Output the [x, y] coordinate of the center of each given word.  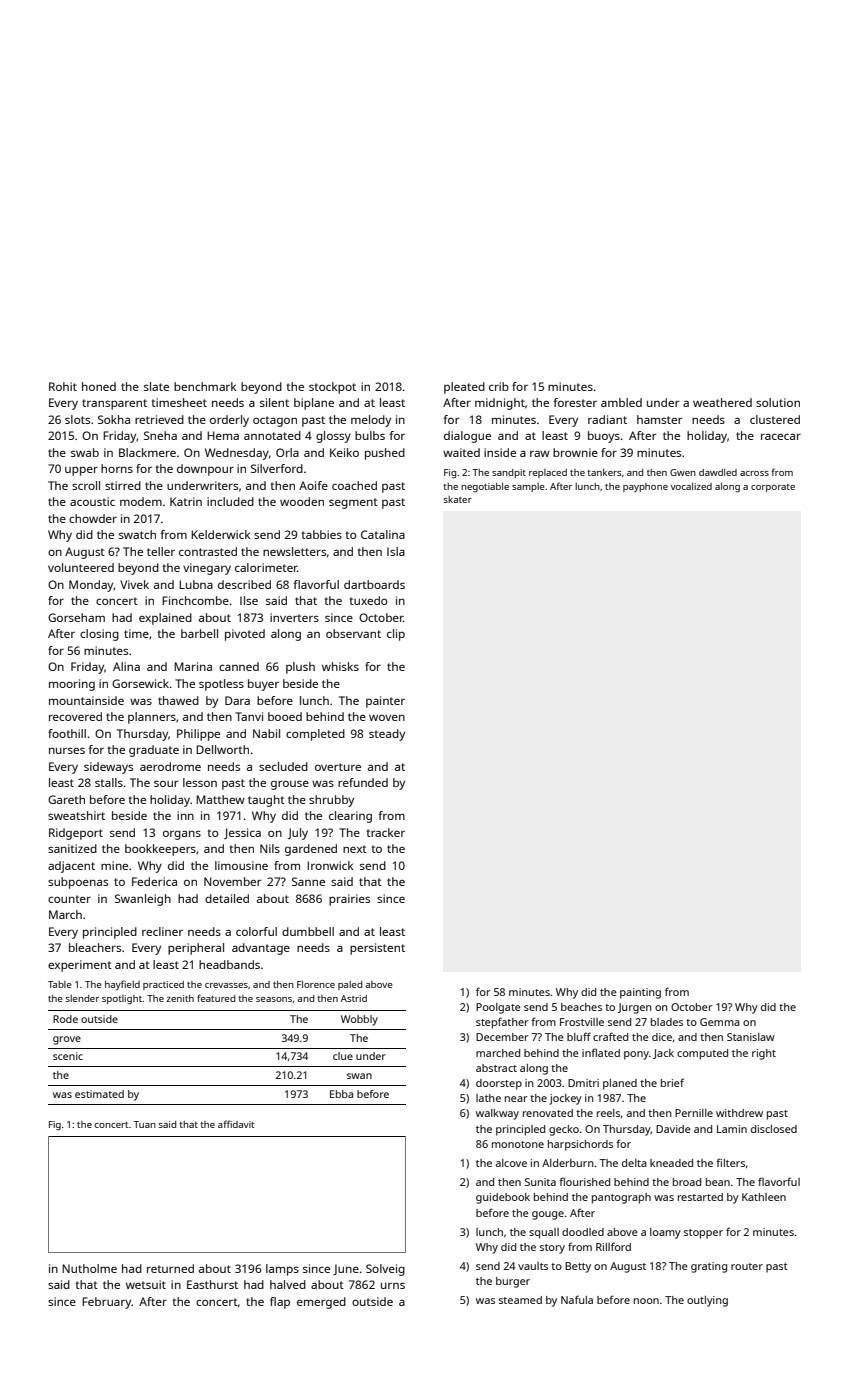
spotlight [122, 1000]
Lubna [196, 584]
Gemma [720, 1022]
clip [396, 635]
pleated [464, 388]
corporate [773, 488]
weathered [722, 402]
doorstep [499, 1084]
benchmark [205, 386]
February [107, 1303]
